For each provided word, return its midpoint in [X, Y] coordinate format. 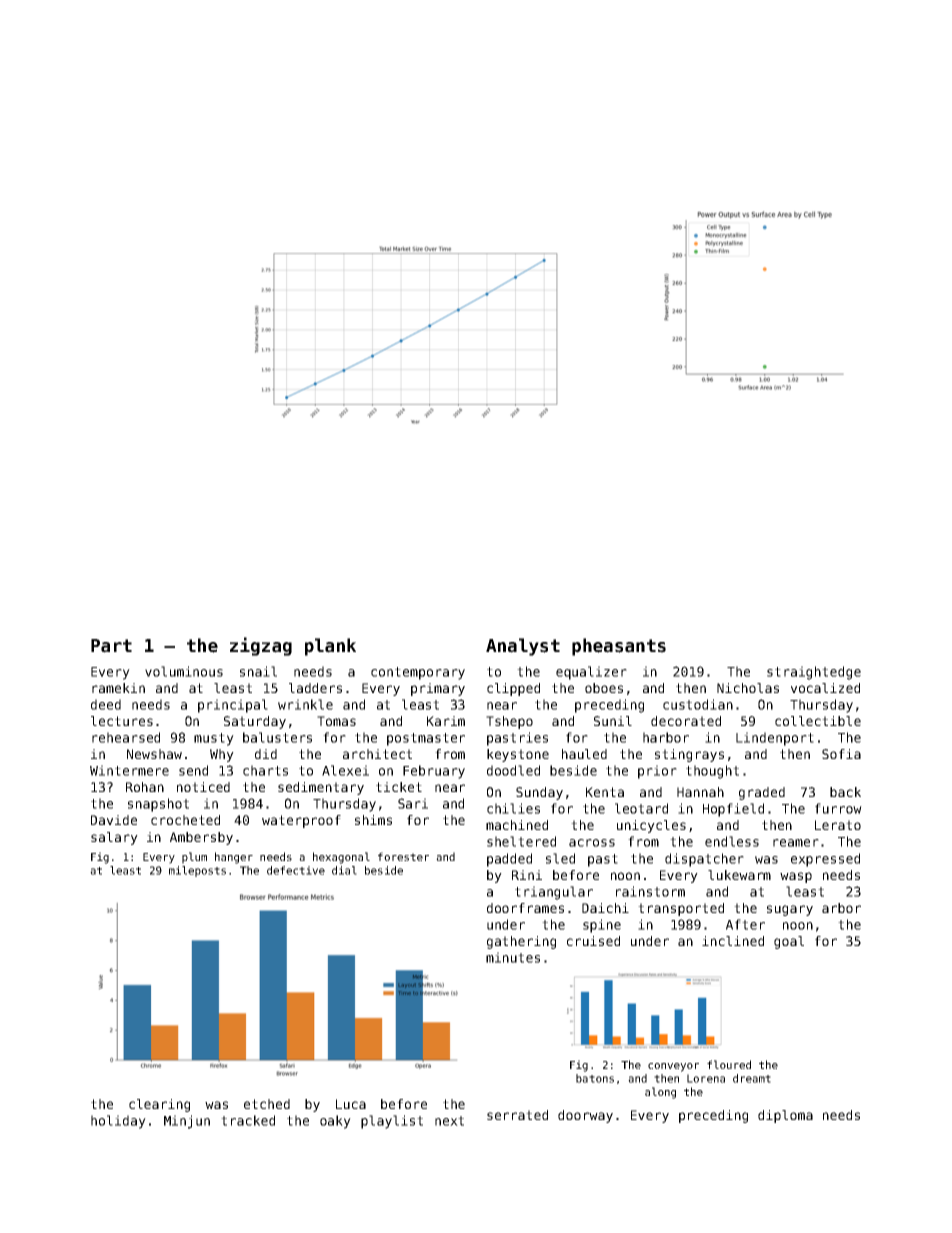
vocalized [825, 688]
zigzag [261, 646]
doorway [585, 1116]
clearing [159, 1105]
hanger [234, 858]
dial [344, 870]
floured [729, 1064]
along [660, 1093]
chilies [513, 808]
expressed [825, 860]
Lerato [838, 825]
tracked [248, 1120]
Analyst [523, 647]
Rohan [145, 787]
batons [595, 1078]
